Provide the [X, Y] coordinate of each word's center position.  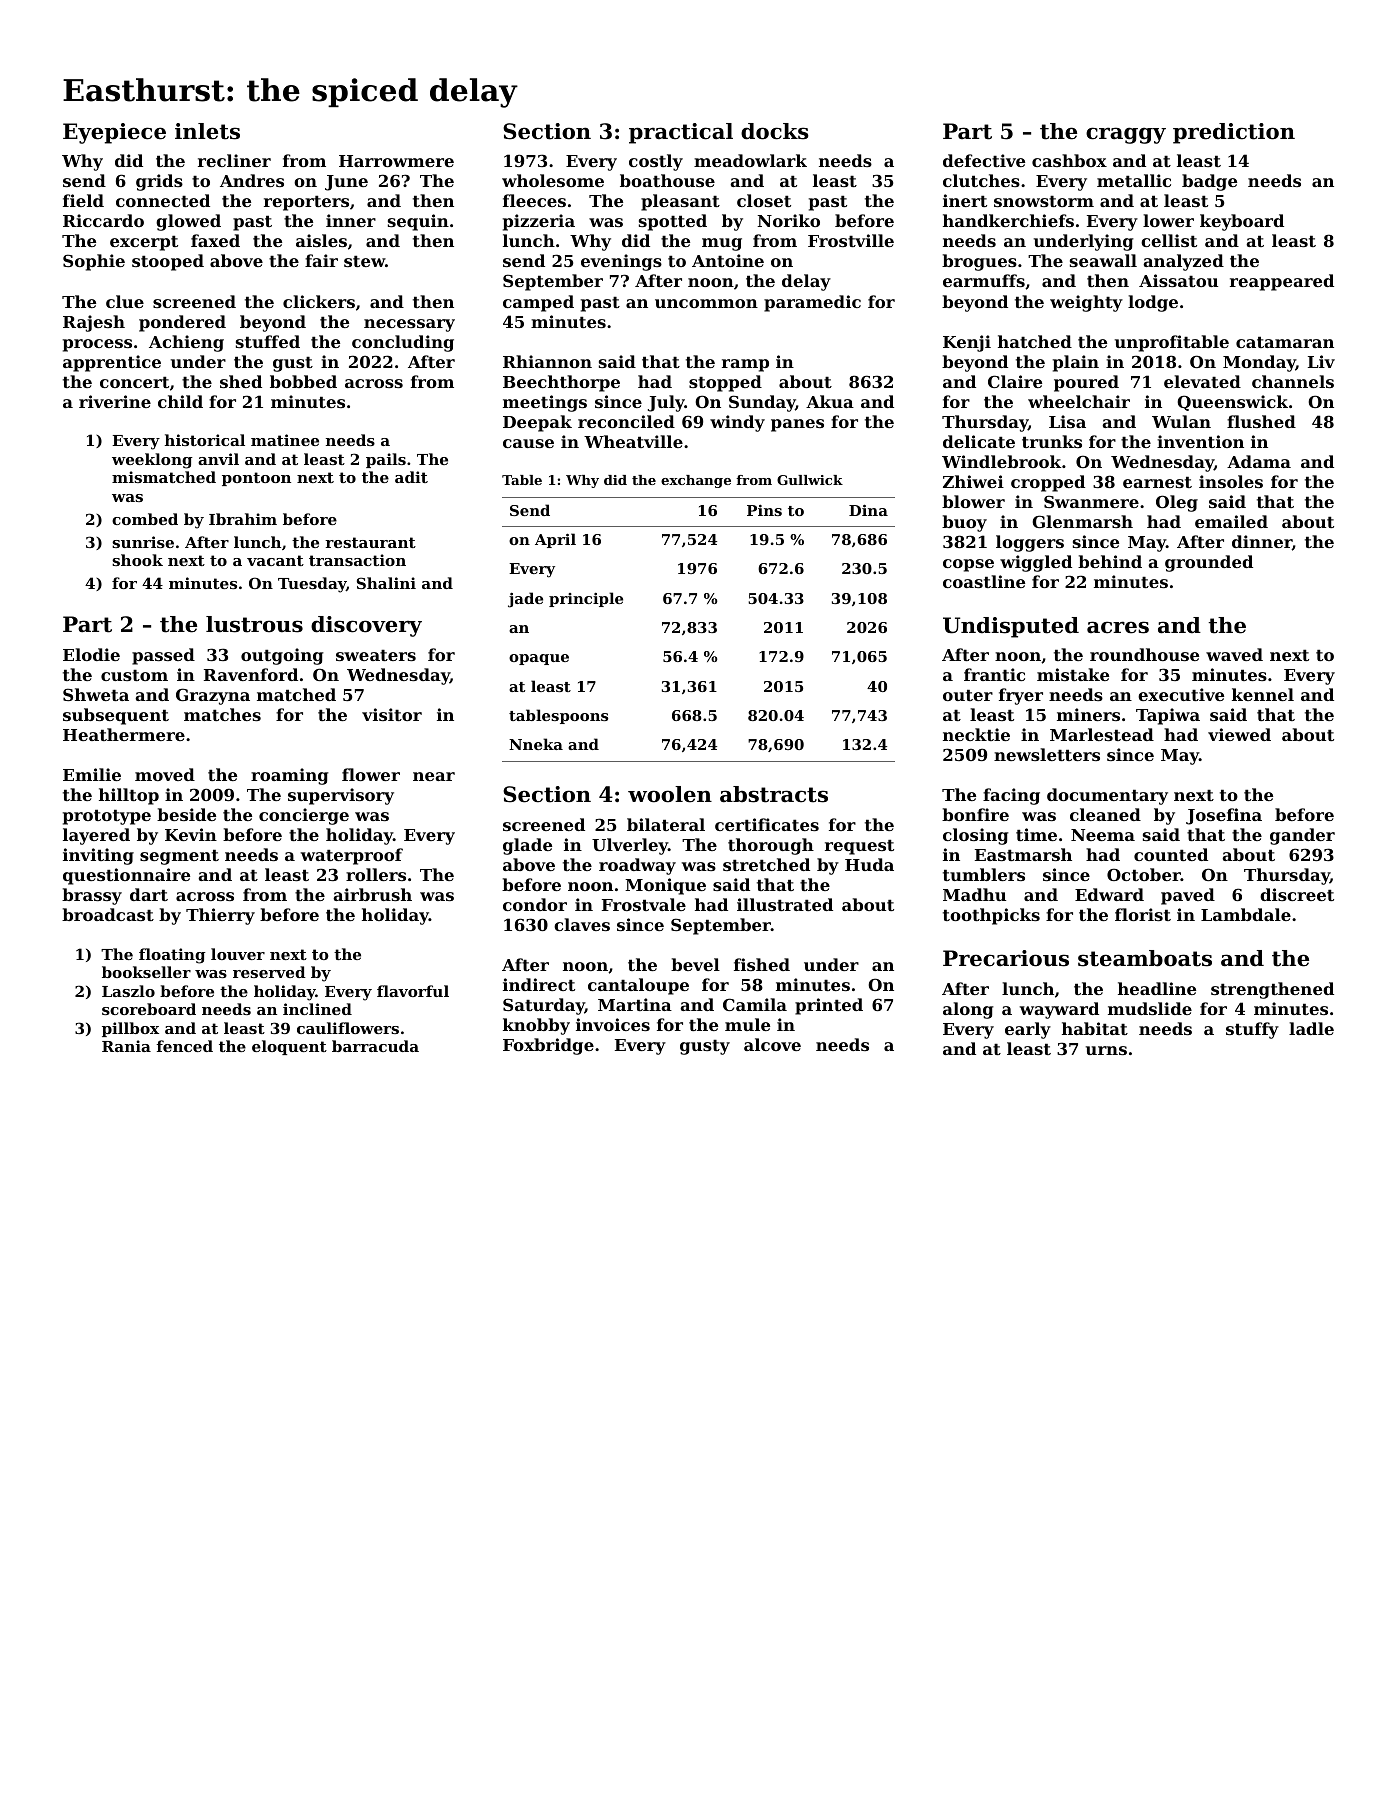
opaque [539, 659]
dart [149, 894]
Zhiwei [973, 481]
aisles [321, 240]
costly [656, 162]
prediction [1234, 133]
